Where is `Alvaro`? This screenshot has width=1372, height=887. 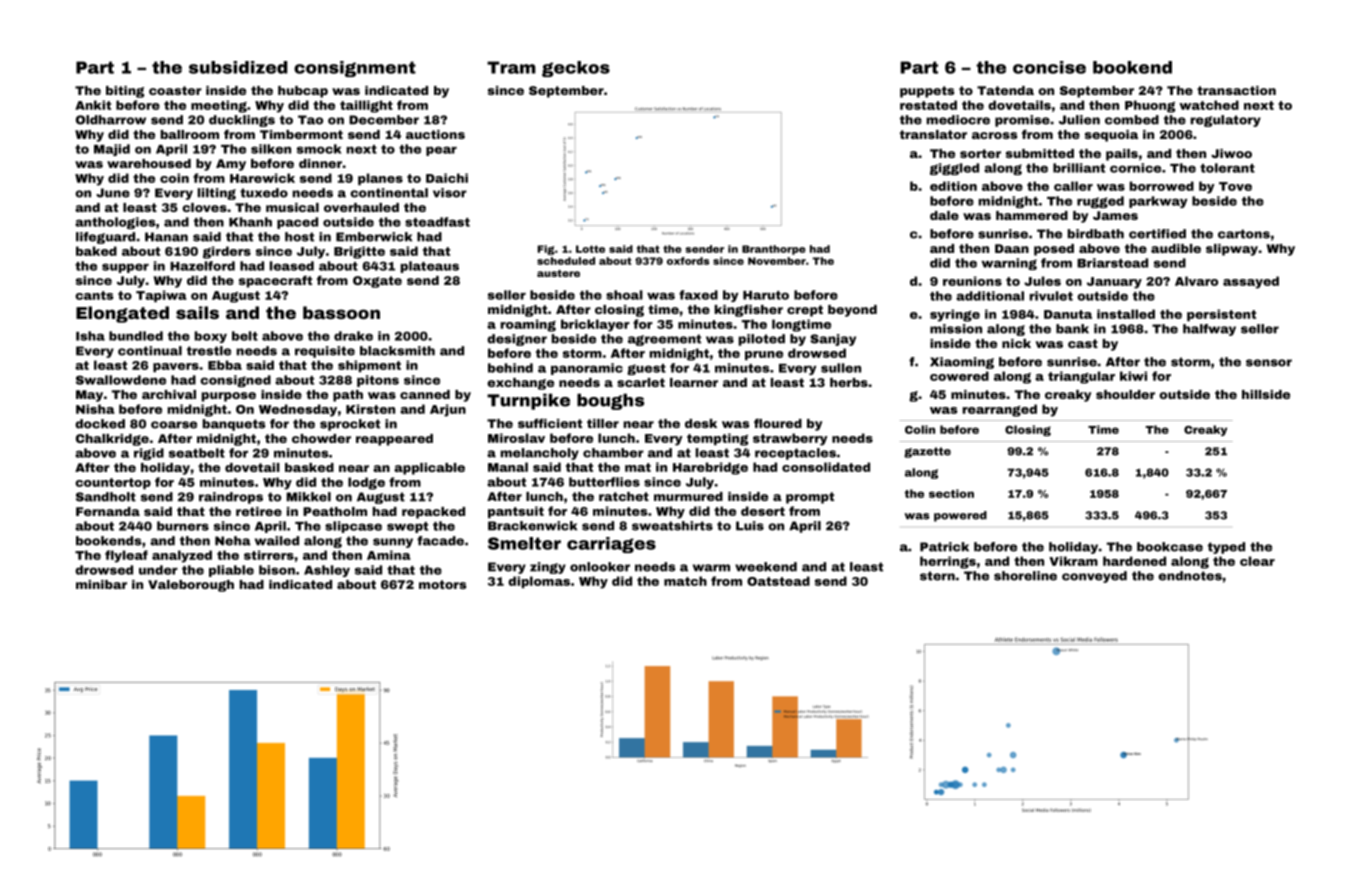
Alvaro is located at coordinates (1196, 281).
